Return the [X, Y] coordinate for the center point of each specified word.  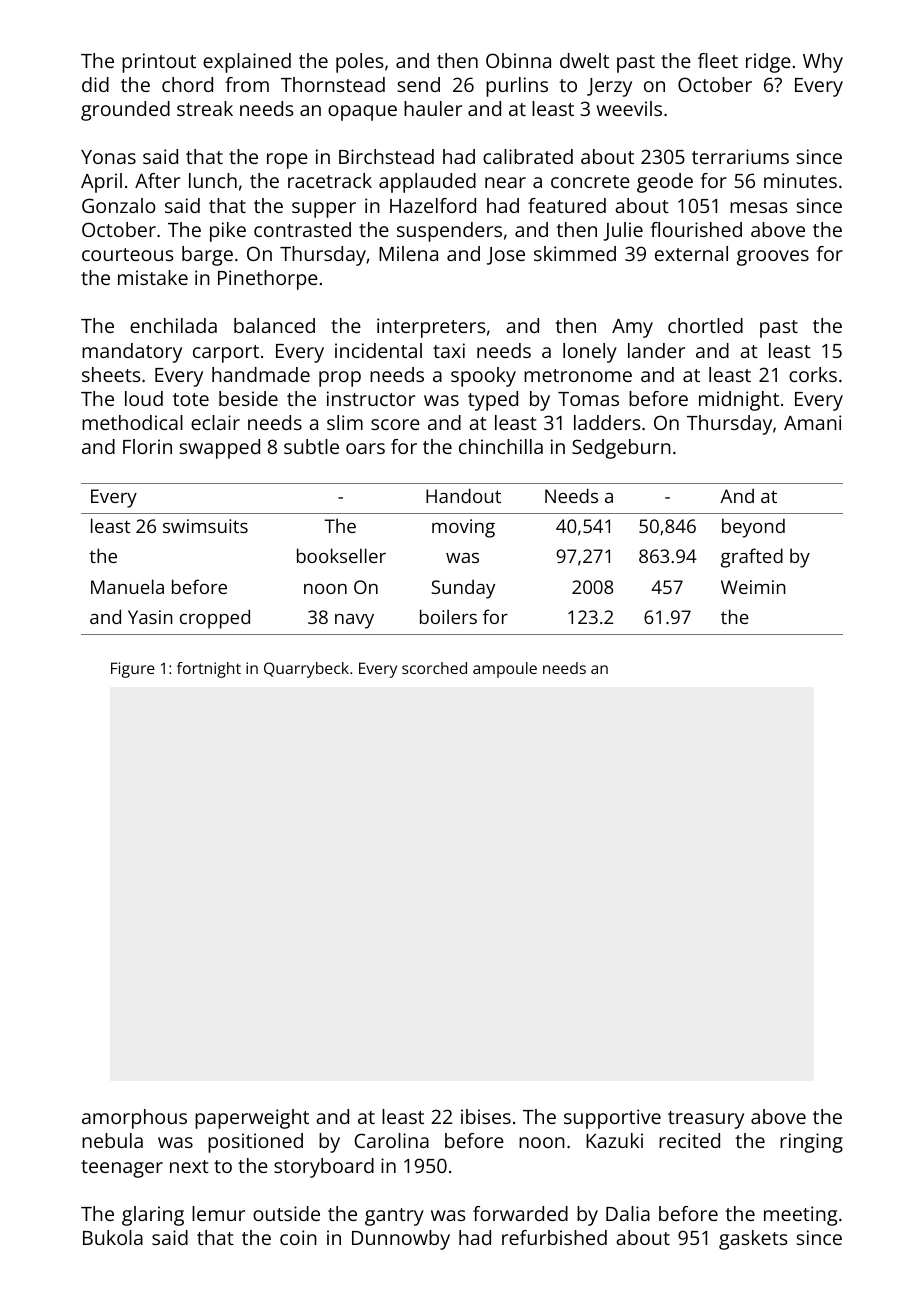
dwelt [584, 60]
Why [823, 63]
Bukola [113, 1237]
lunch [213, 180]
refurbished [554, 1237]
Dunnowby [401, 1240]
